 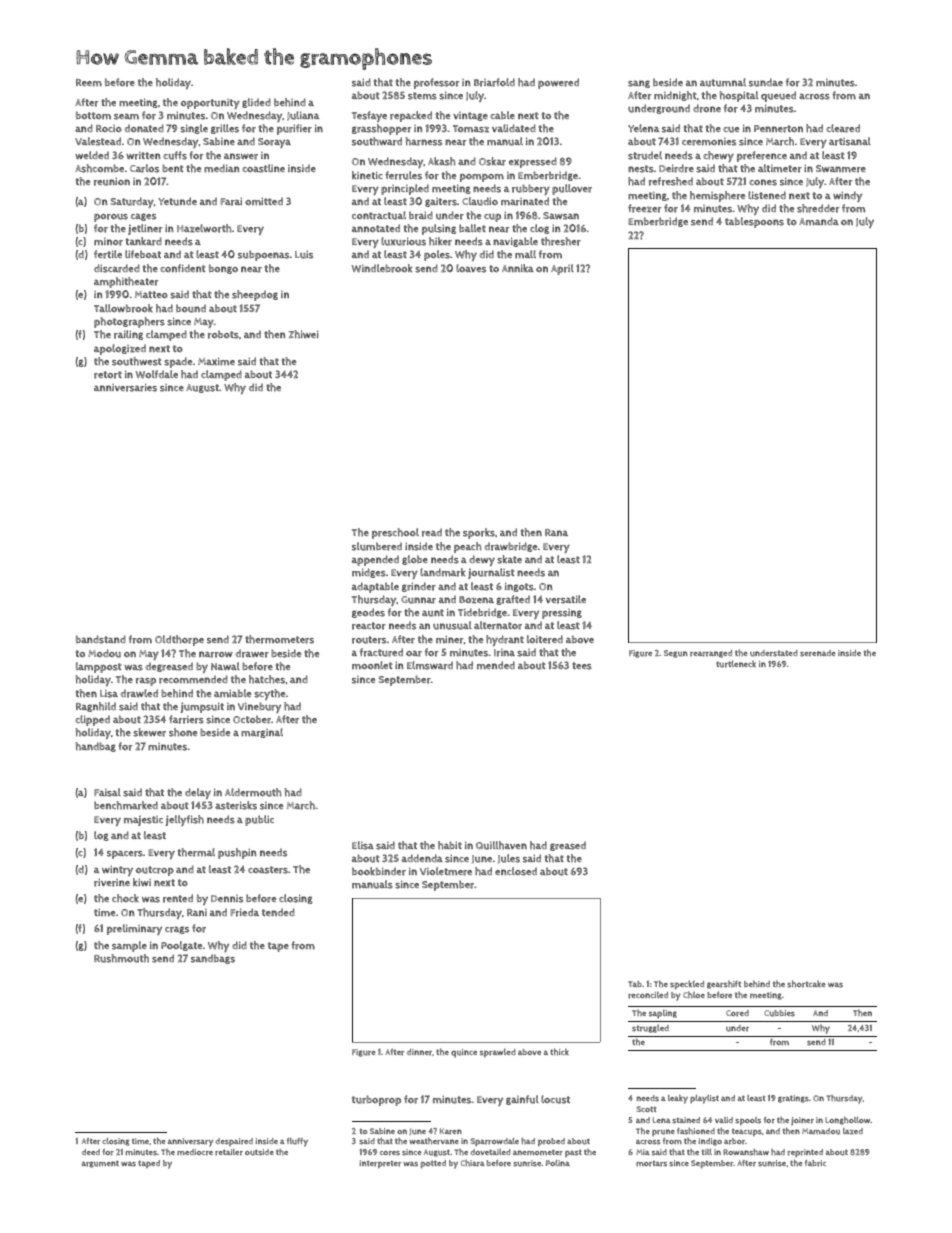 I want to click on glided, so click(x=256, y=103).
